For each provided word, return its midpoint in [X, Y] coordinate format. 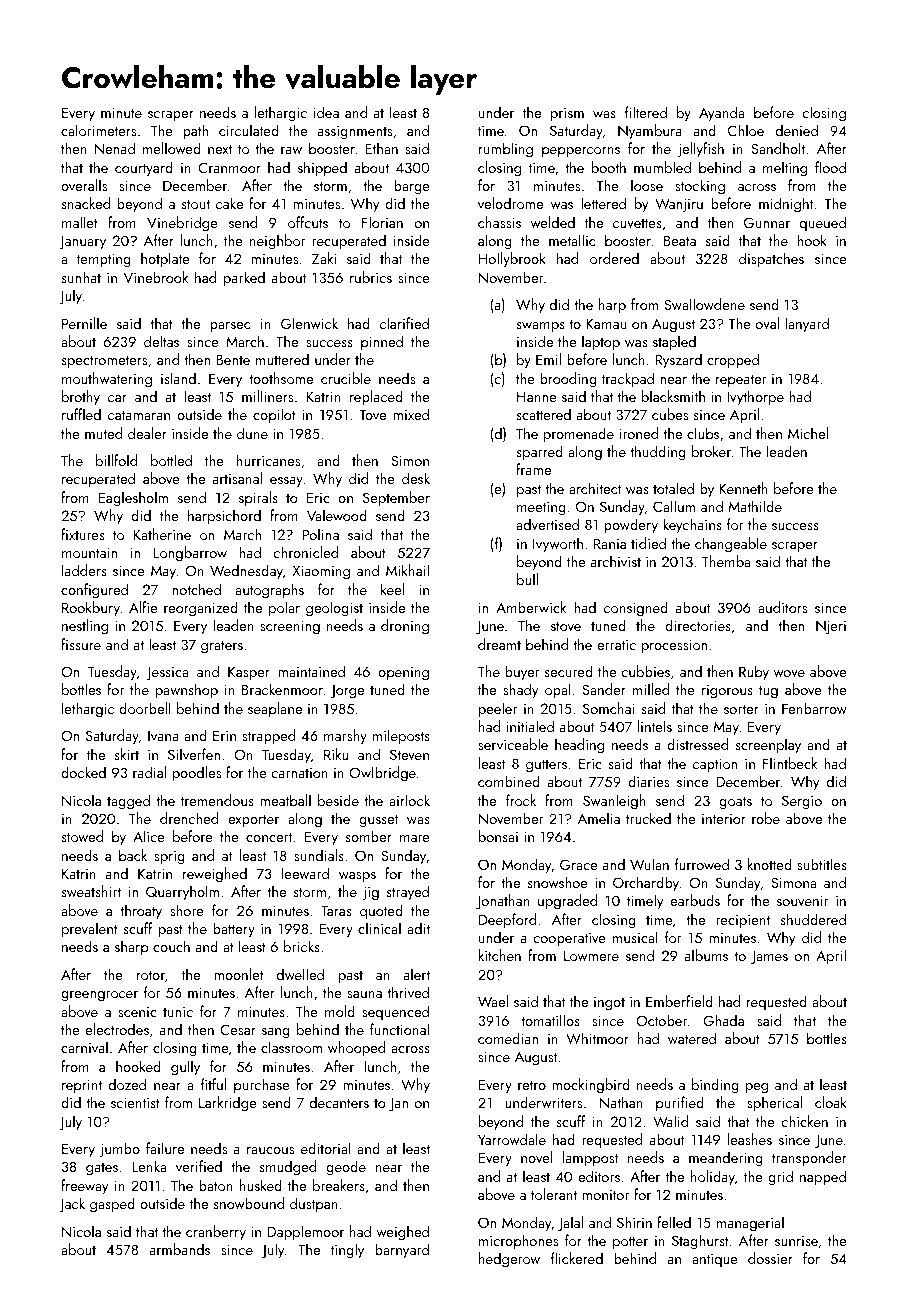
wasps [357, 877]
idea [326, 112]
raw [291, 150]
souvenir [802, 900]
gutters [546, 766]
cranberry [216, 1232]
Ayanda [721, 114]
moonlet [239, 974]
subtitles [822, 864]
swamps [540, 327]
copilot [274, 415]
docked [83, 772]
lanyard [807, 324]
